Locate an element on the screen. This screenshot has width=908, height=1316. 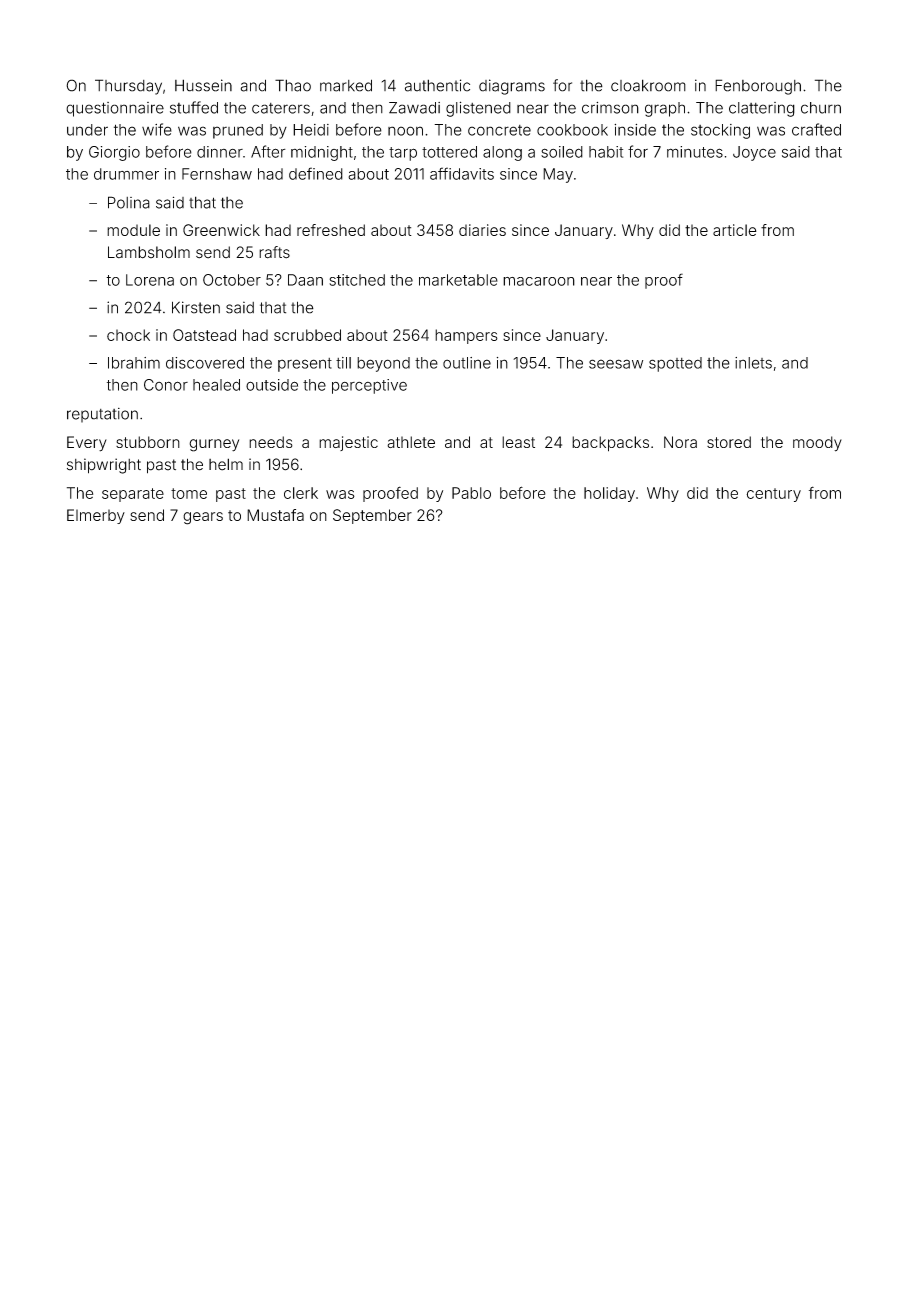
affidavits is located at coordinates (462, 173).
